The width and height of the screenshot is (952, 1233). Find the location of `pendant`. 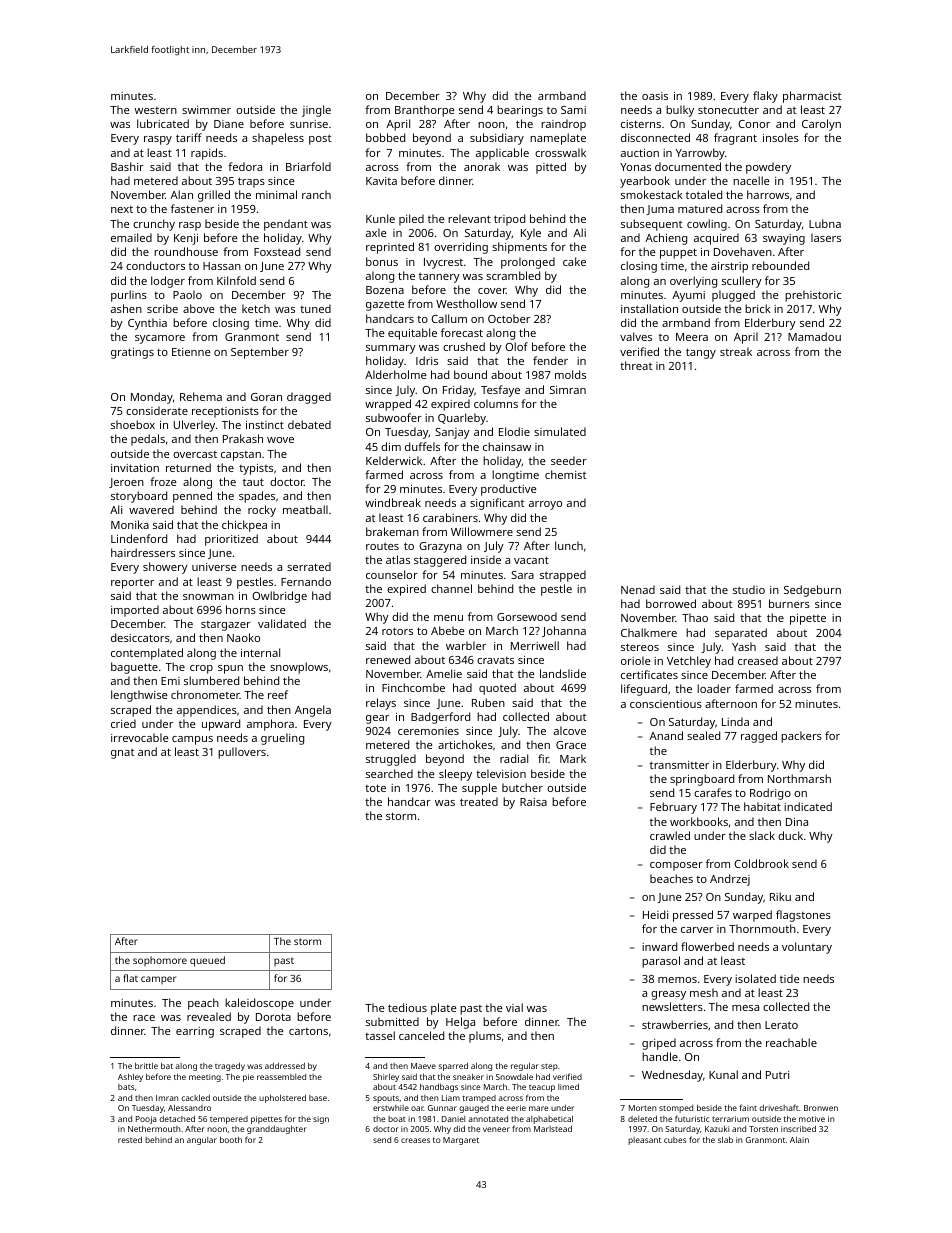

pendant is located at coordinates (286, 225).
